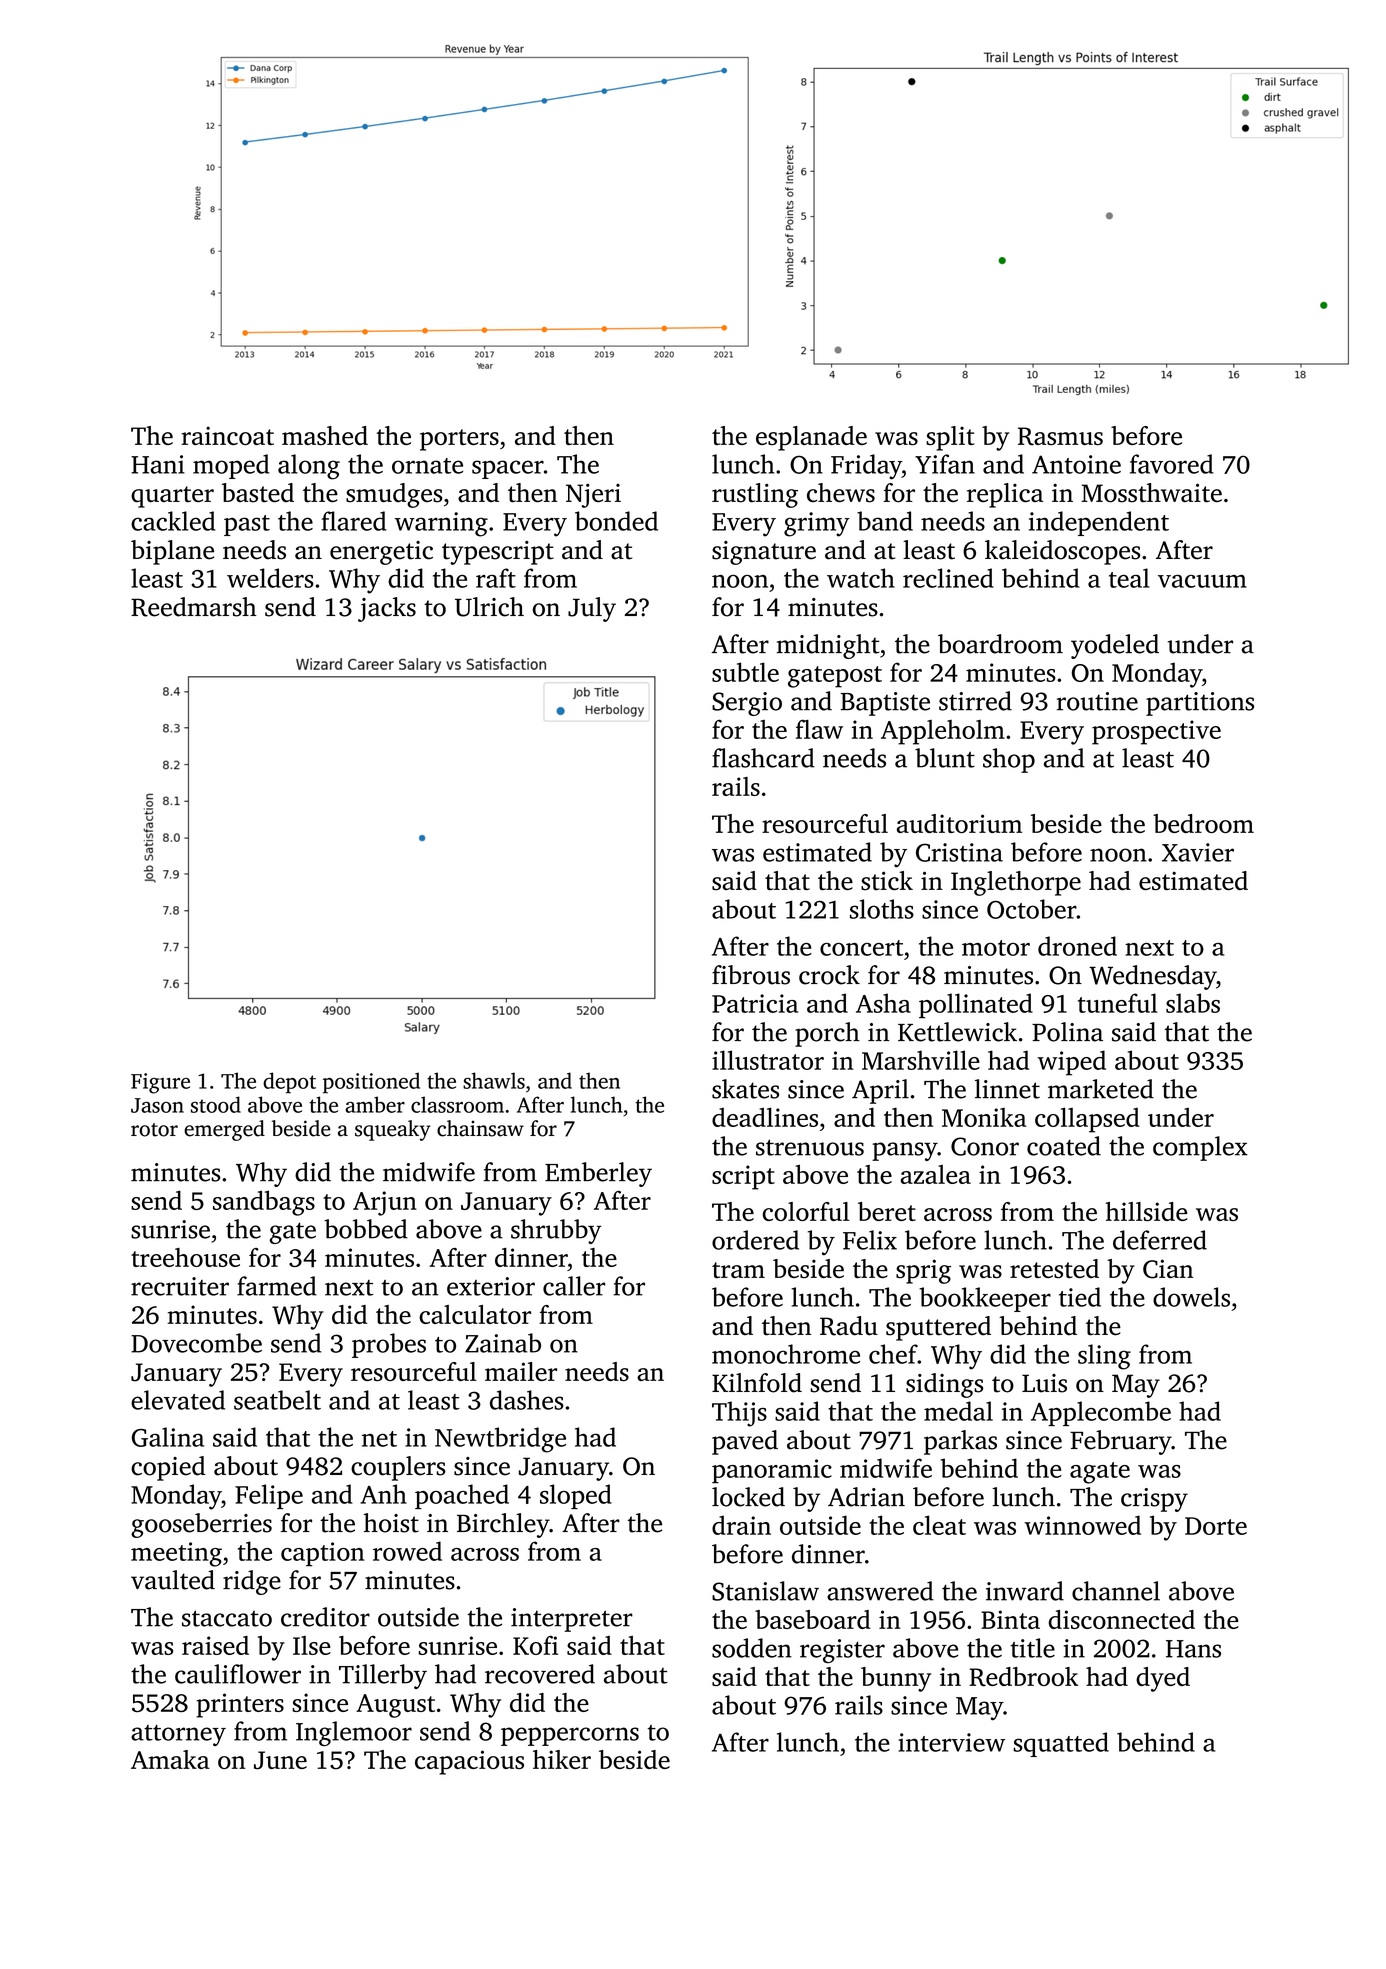  I want to click on shop, so click(1009, 760).
